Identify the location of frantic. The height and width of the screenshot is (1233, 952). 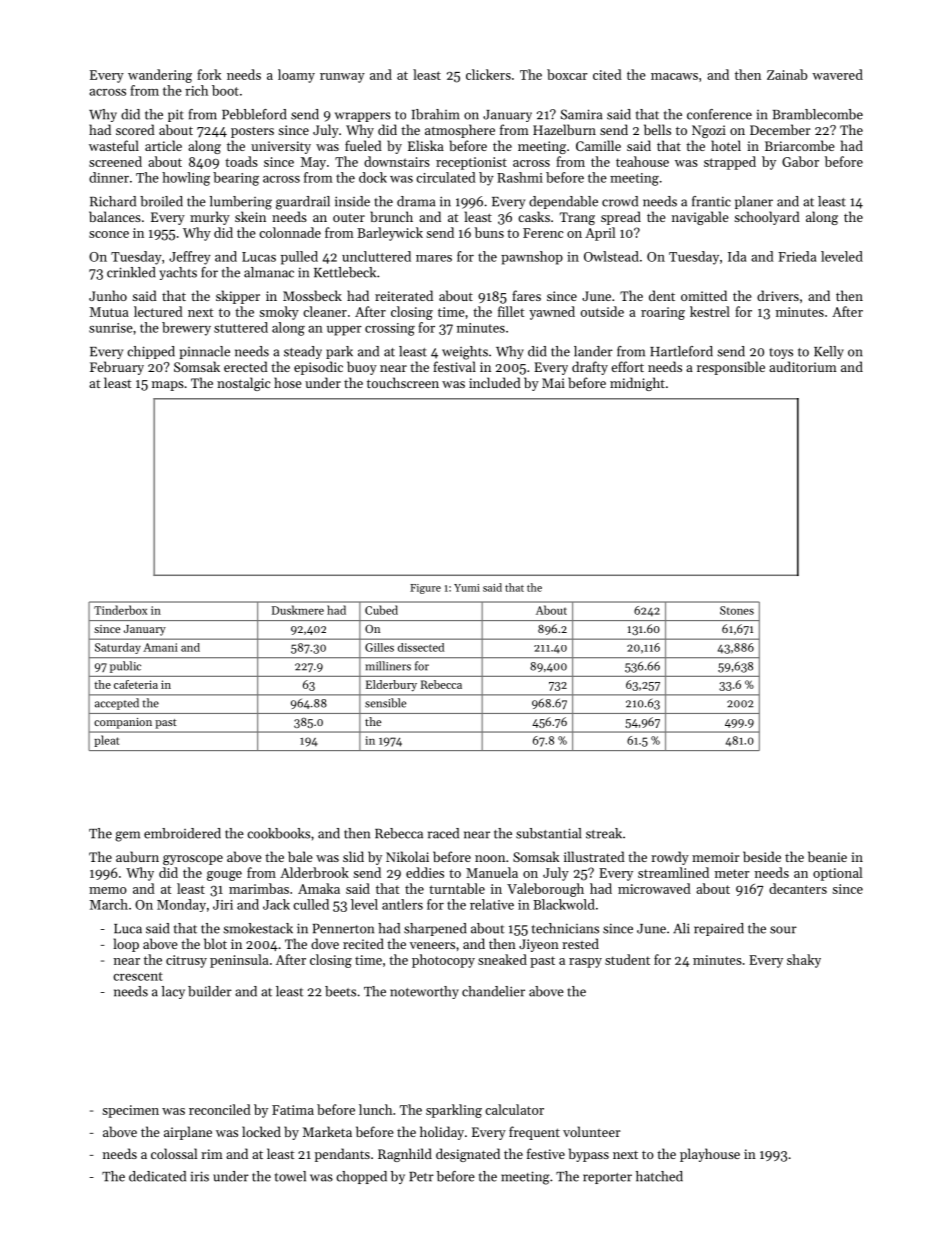
(711, 201).
